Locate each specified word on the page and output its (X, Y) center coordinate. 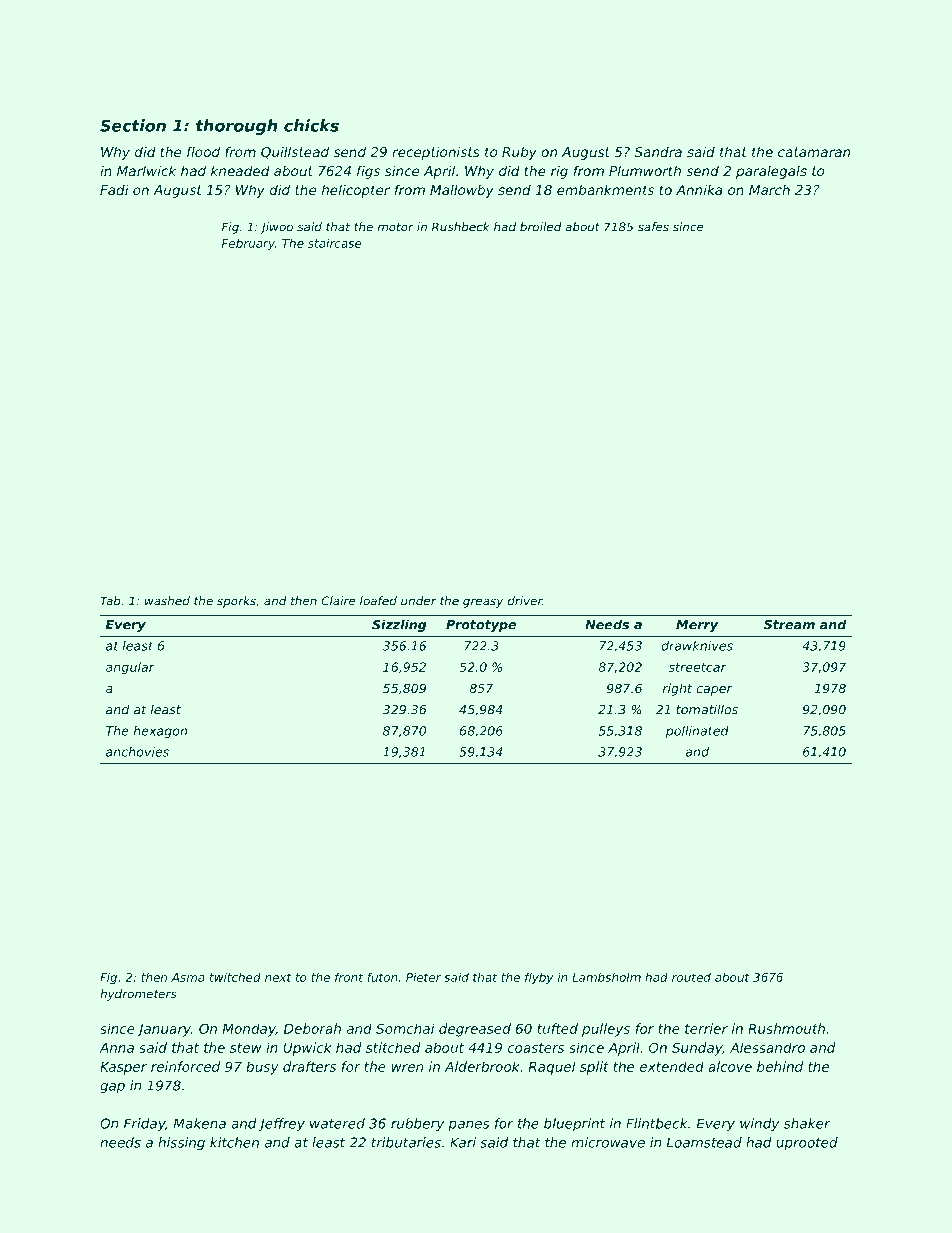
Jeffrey (281, 1124)
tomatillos (707, 709)
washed (167, 601)
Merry (697, 626)
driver (525, 601)
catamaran (814, 152)
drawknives (697, 646)
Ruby (519, 153)
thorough (236, 127)
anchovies (137, 752)
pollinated (697, 732)
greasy (483, 603)
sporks (236, 602)
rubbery (417, 1124)
